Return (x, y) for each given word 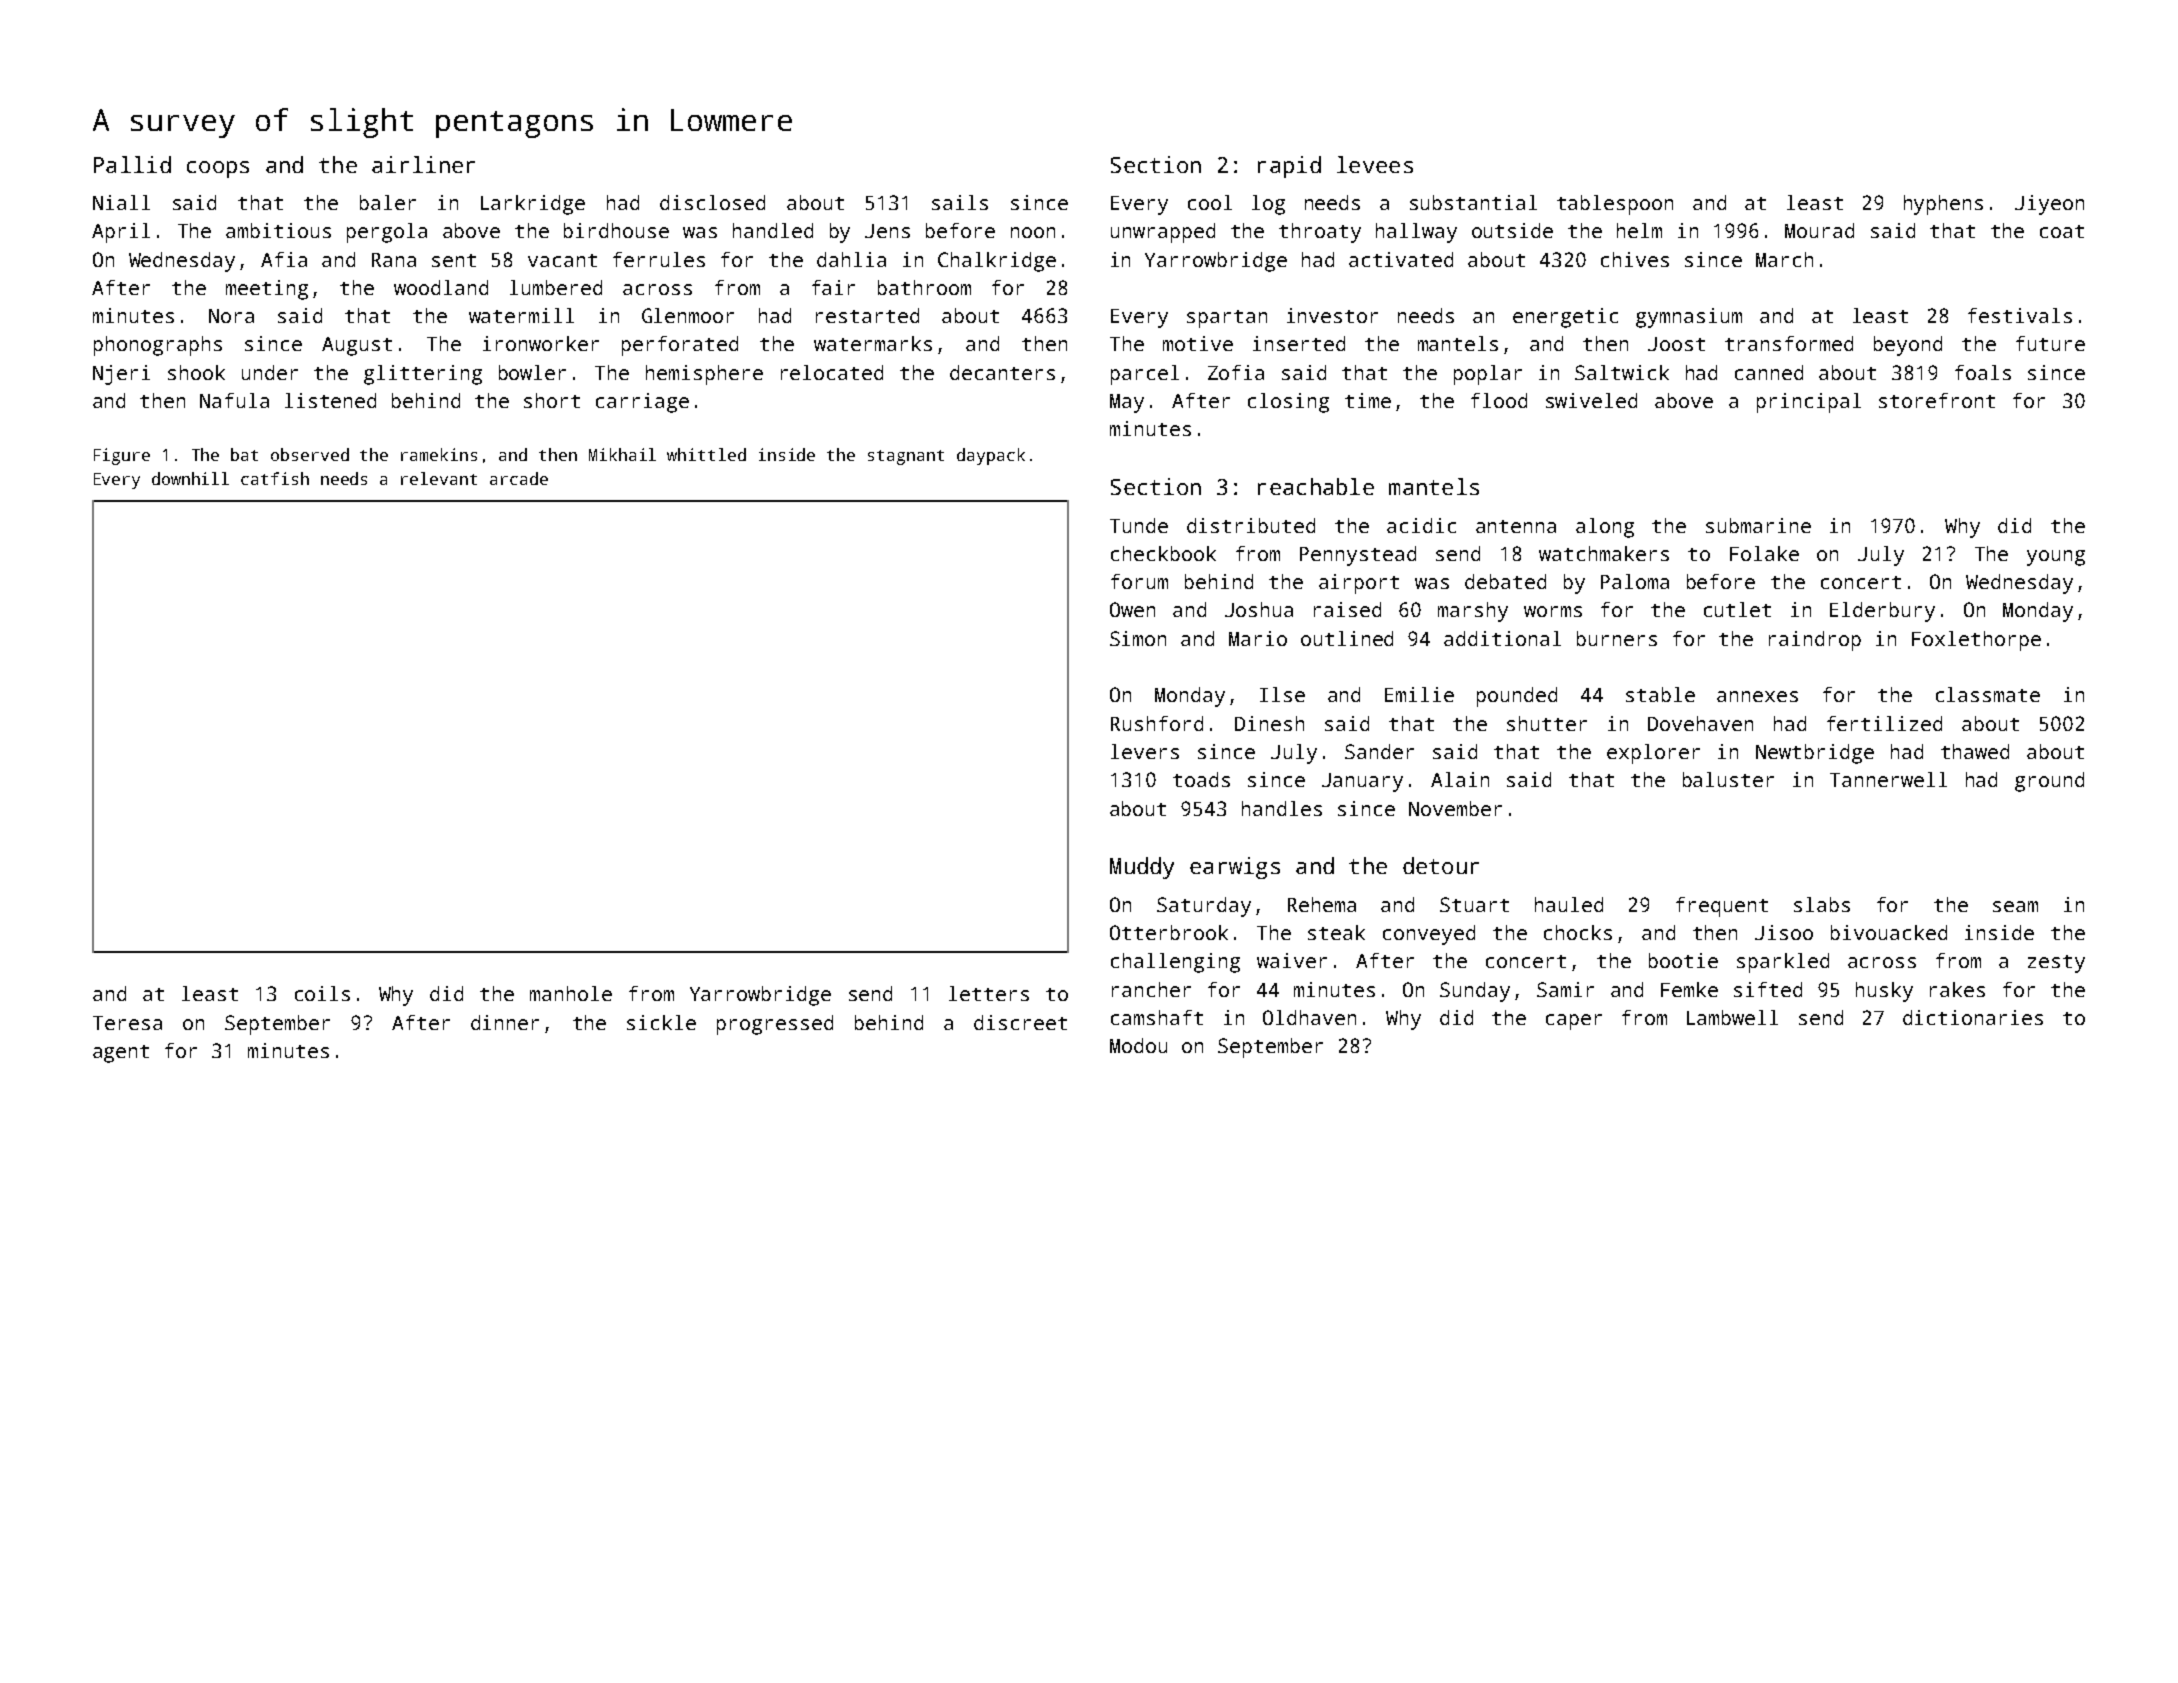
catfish (275, 478)
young (2056, 558)
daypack (991, 456)
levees (1375, 164)
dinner (505, 1022)
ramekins (439, 454)
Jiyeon (2049, 205)
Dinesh (1269, 723)
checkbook (1163, 553)
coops (218, 169)
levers (1145, 751)
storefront (1937, 400)
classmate (1988, 694)
